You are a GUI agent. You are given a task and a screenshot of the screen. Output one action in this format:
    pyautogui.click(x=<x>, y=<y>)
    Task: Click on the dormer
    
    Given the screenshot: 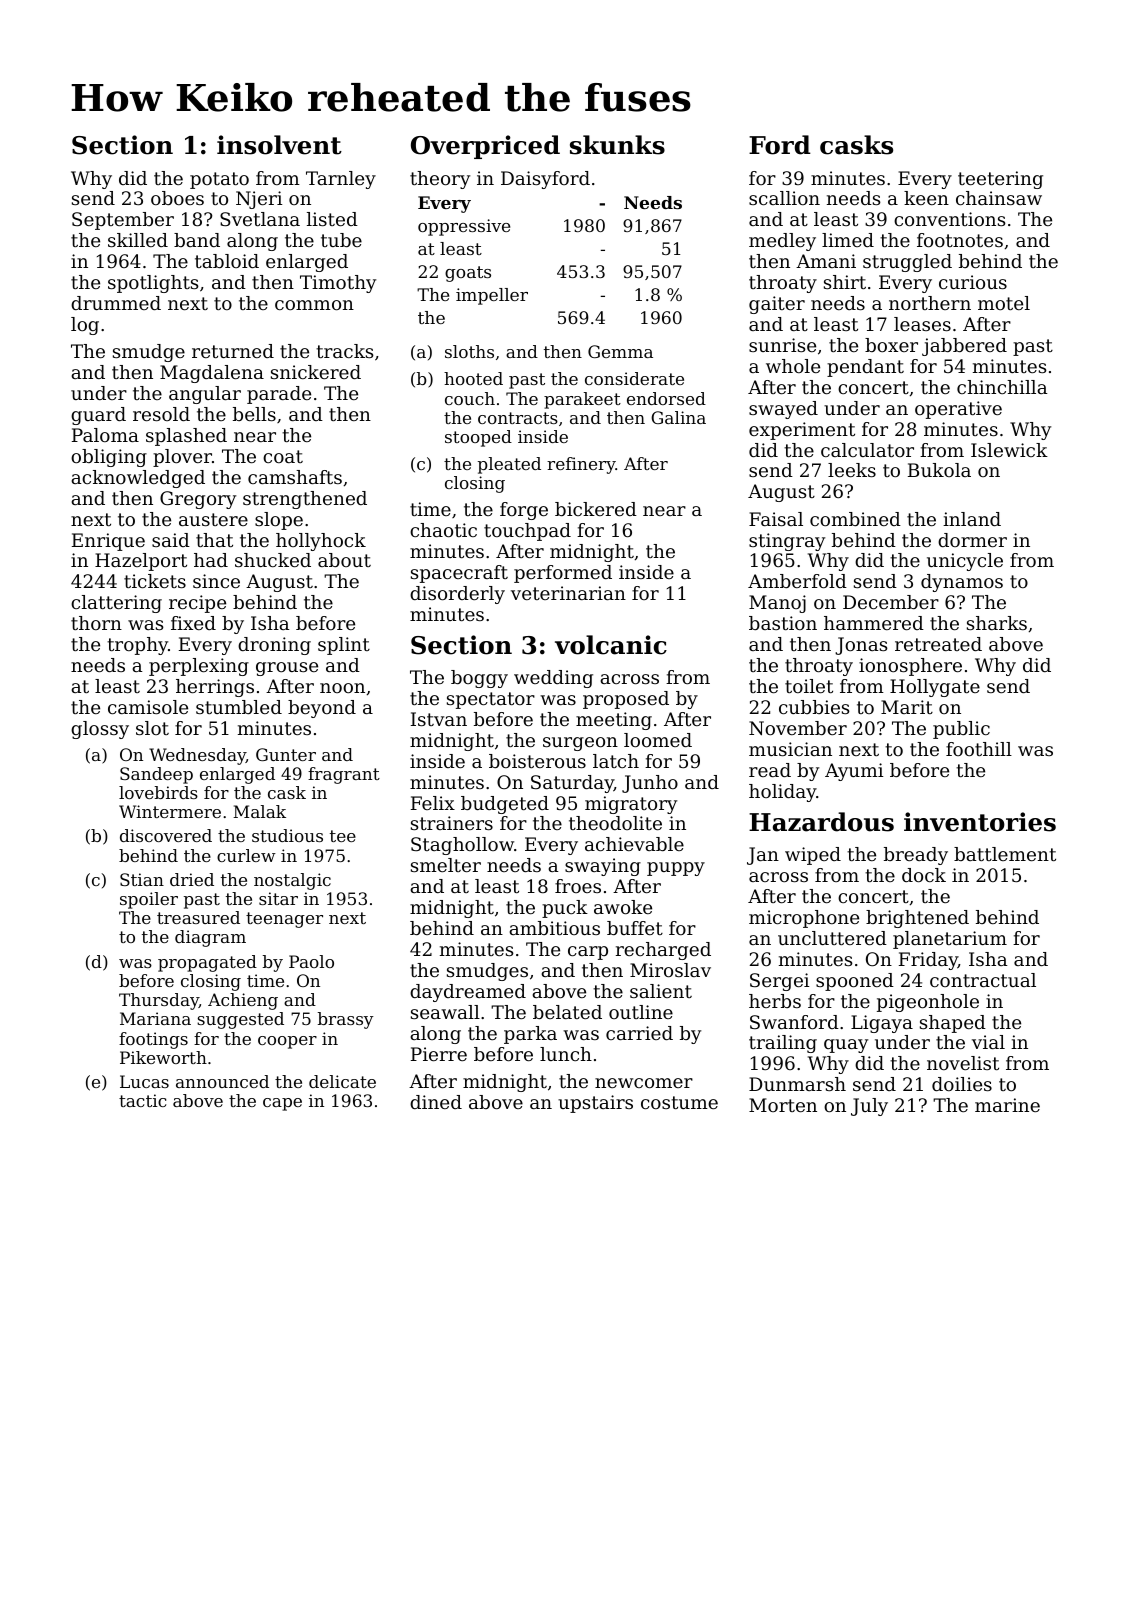 What is the action you would take?
    pyautogui.click(x=972, y=540)
